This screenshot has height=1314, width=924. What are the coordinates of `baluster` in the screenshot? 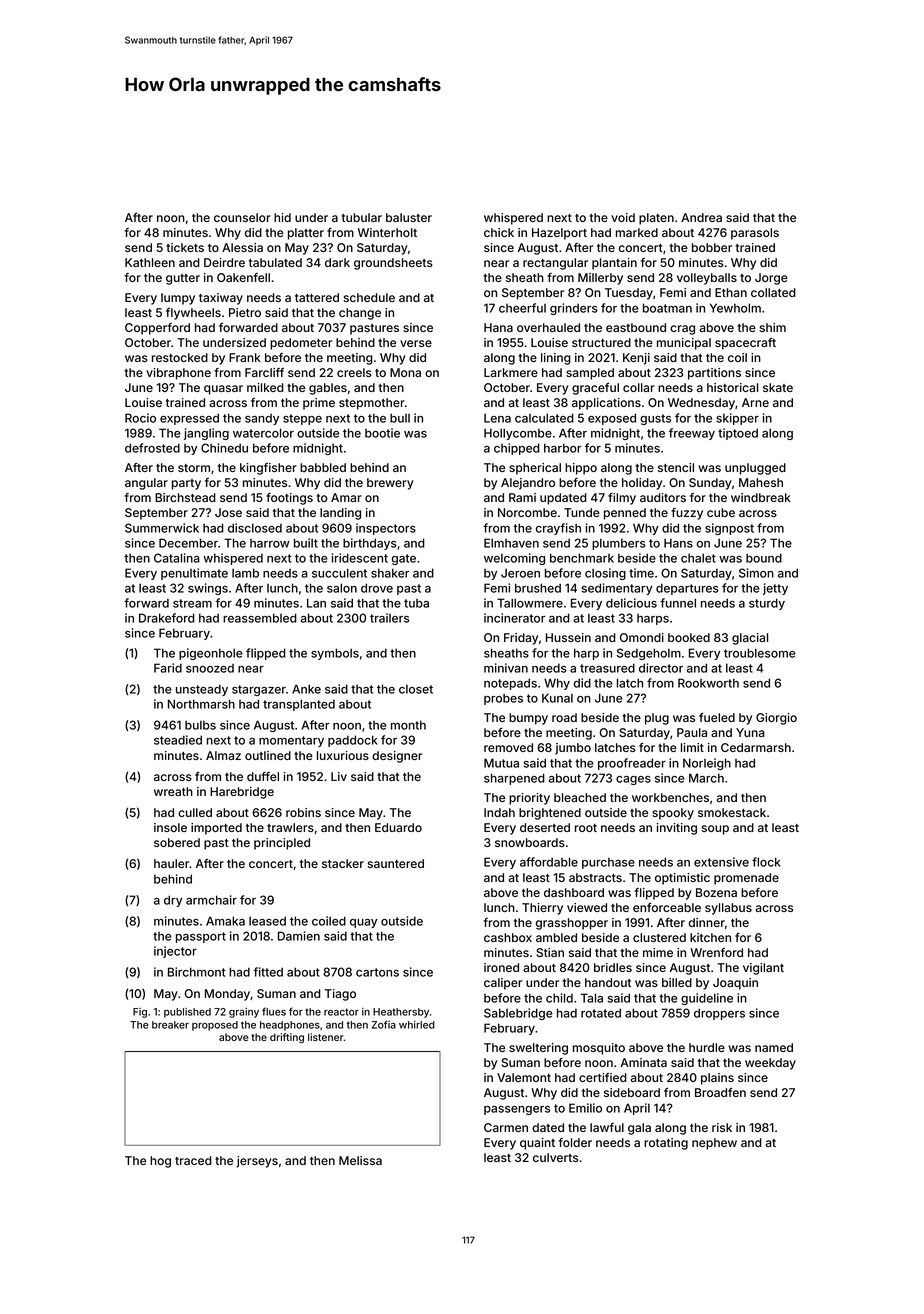 It's located at (409, 217).
